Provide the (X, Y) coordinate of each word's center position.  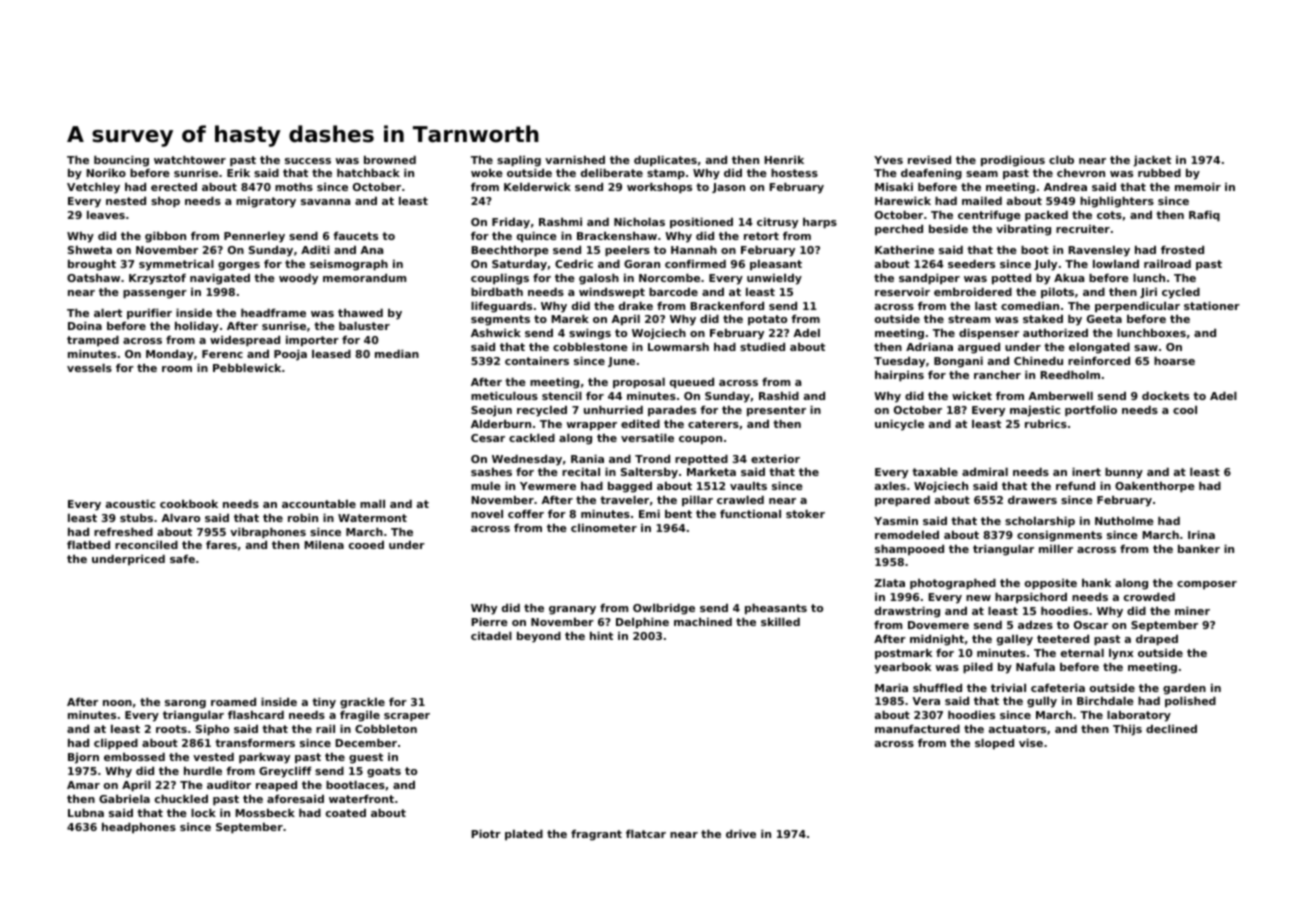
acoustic (130, 503)
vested (213, 756)
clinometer (604, 527)
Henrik (784, 159)
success (308, 161)
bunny (1124, 473)
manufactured (917, 728)
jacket (1152, 161)
